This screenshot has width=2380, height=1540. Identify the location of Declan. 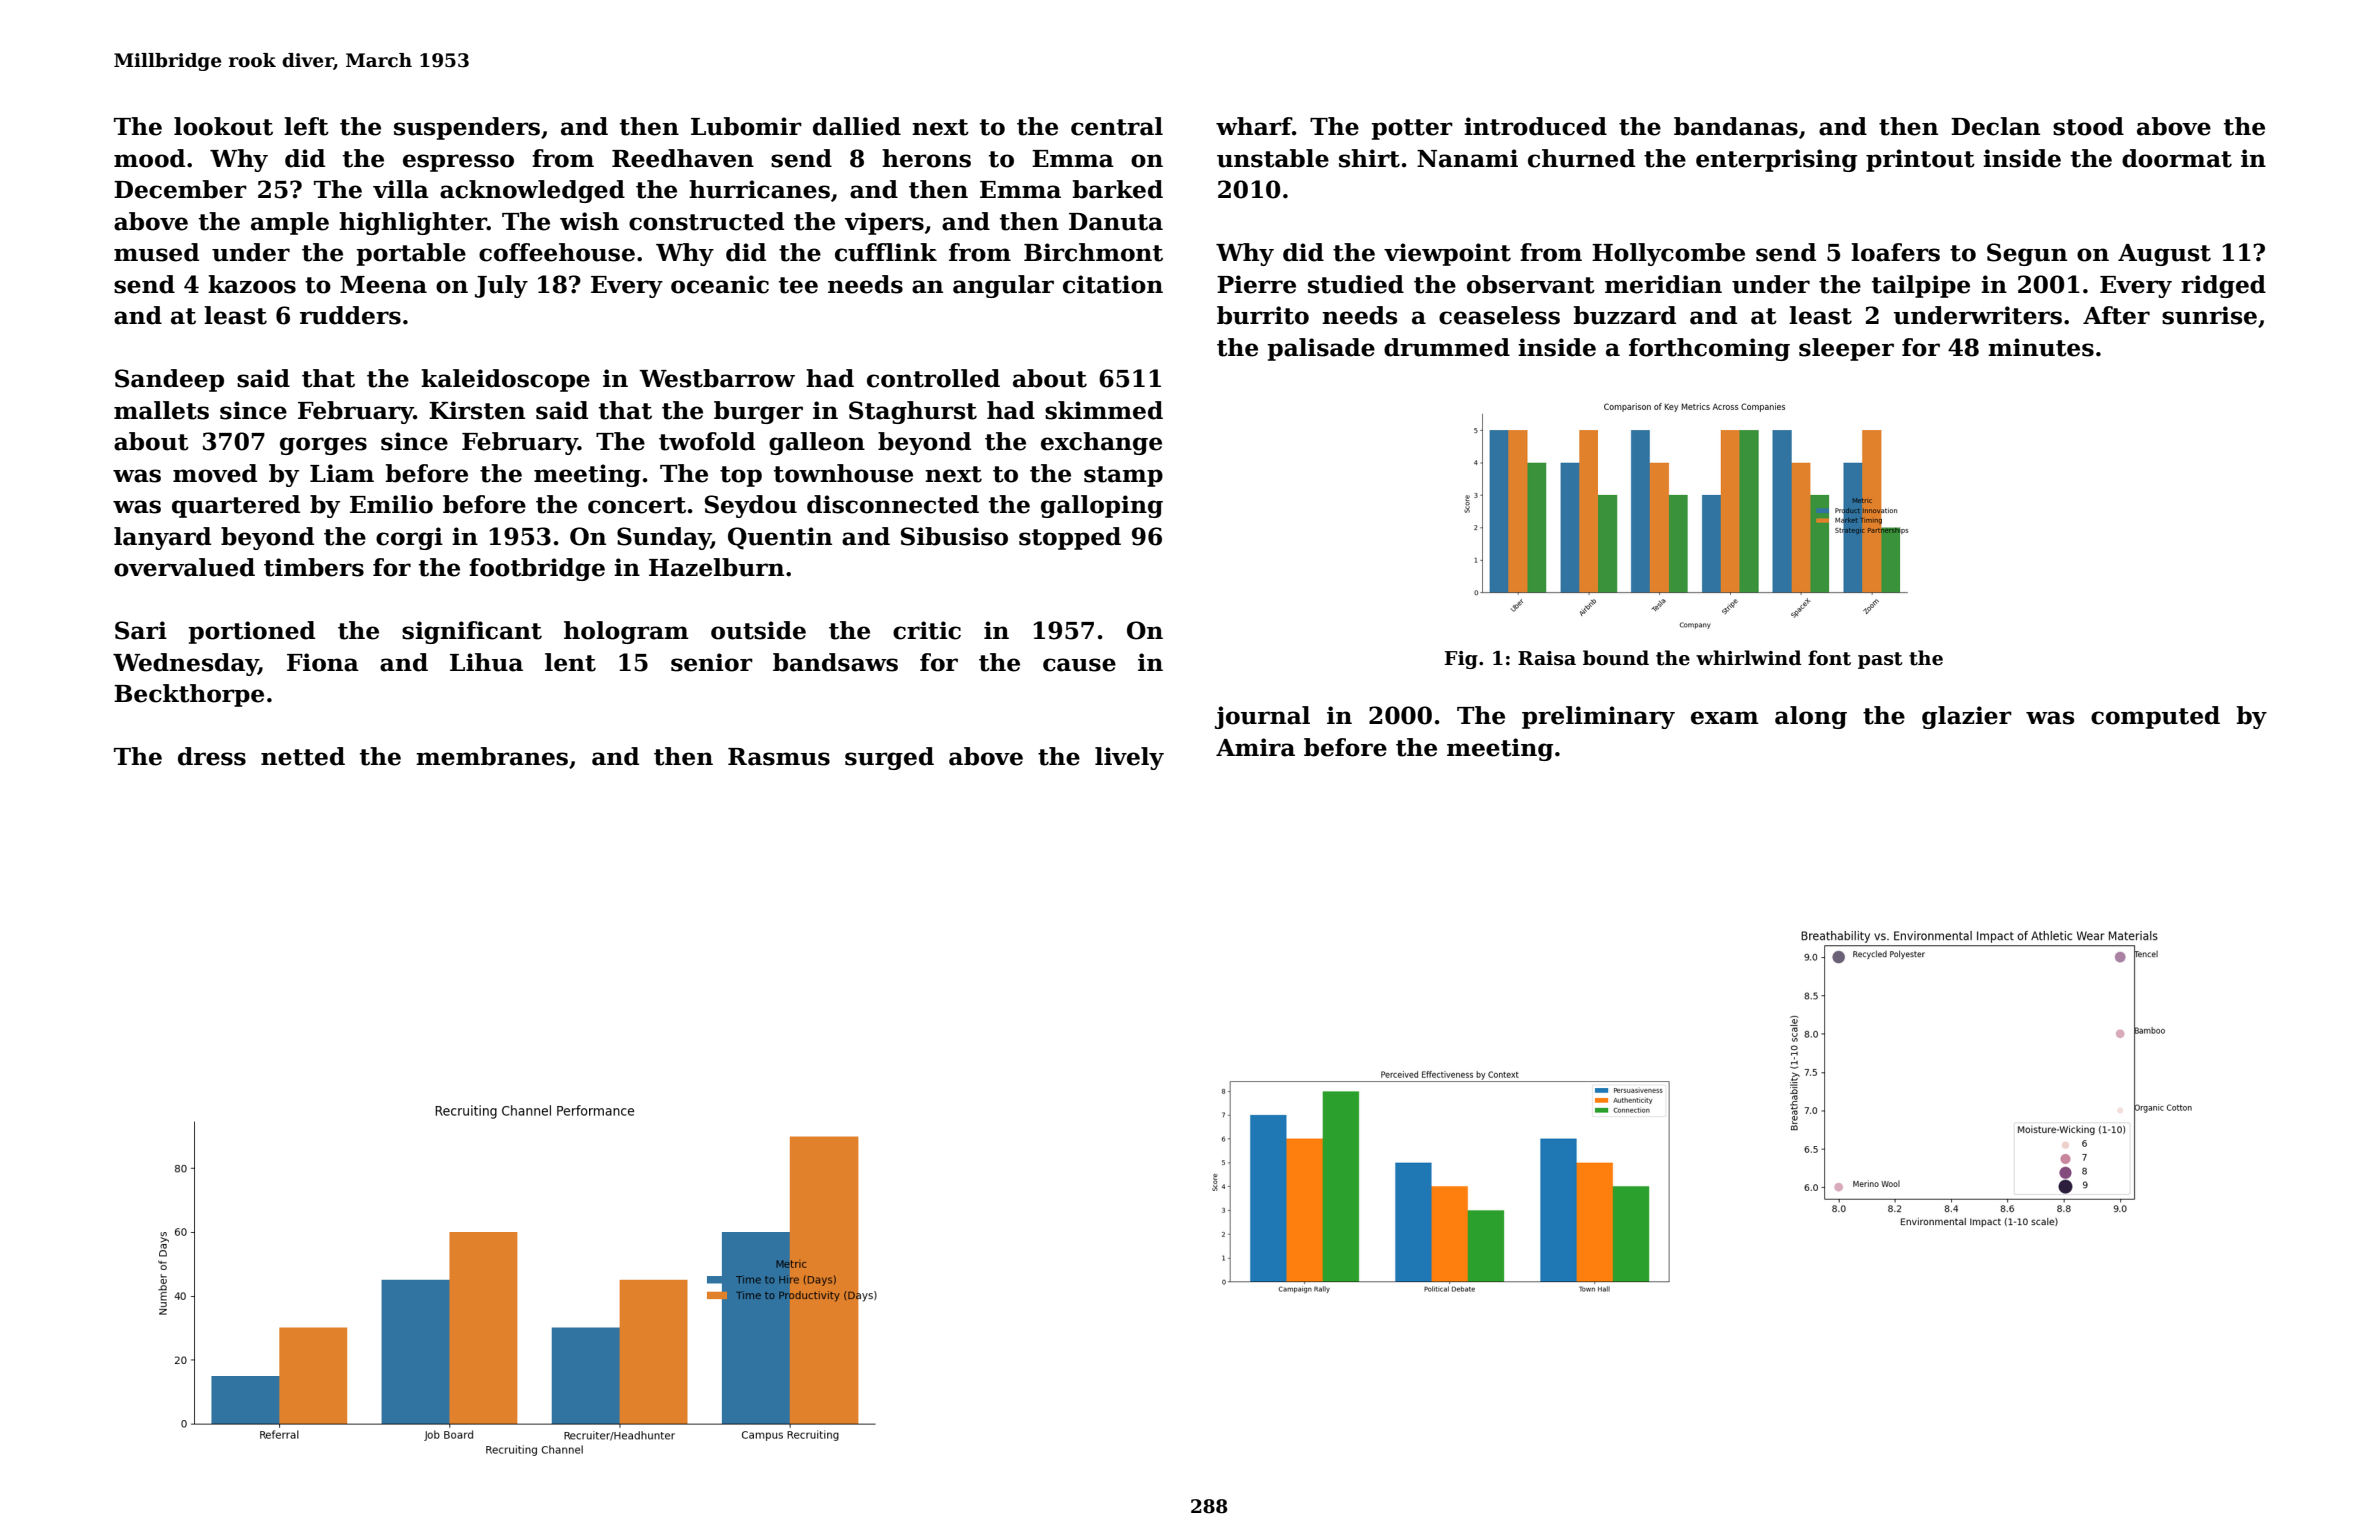
(1995, 126).
